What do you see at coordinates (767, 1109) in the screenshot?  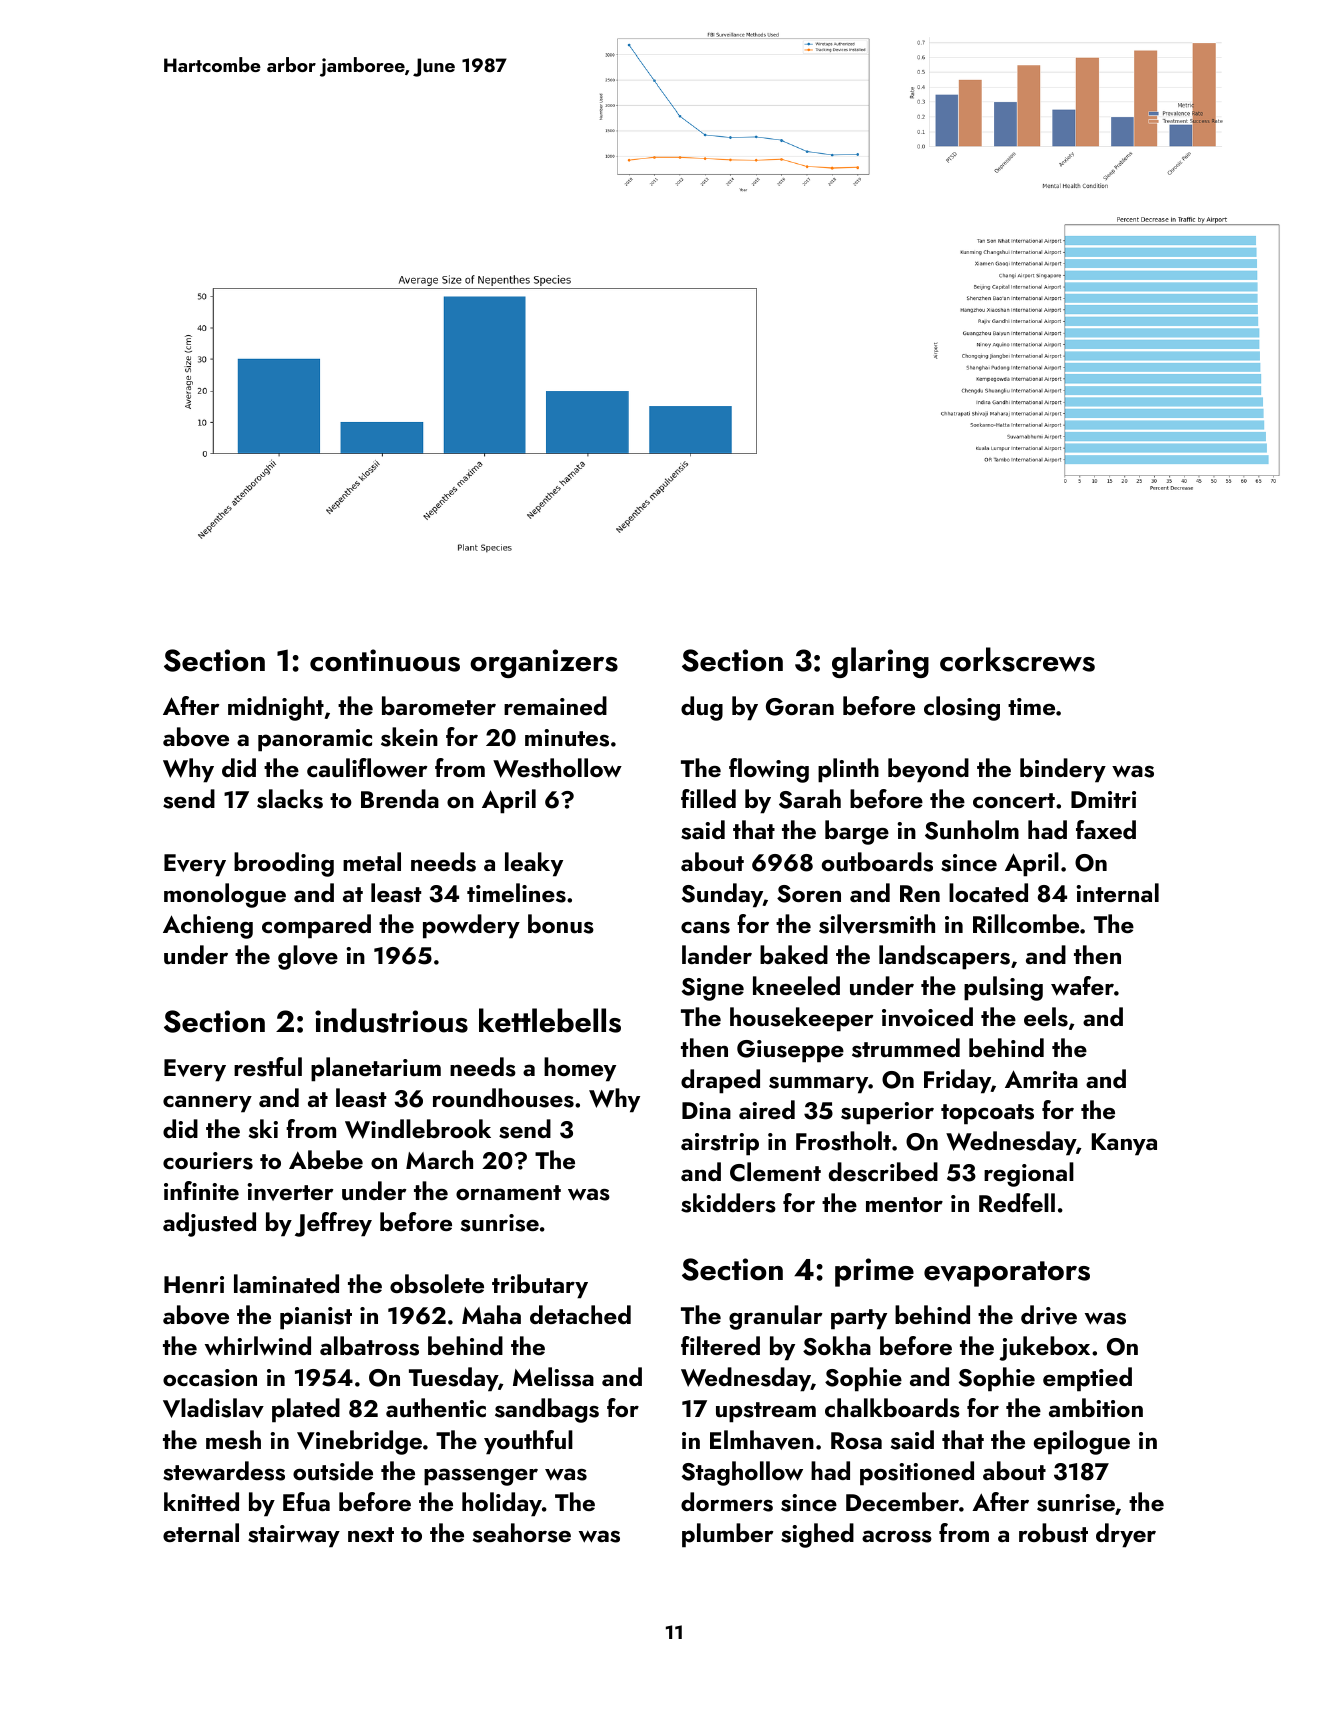 I see `aired` at bounding box center [767, 1109].
